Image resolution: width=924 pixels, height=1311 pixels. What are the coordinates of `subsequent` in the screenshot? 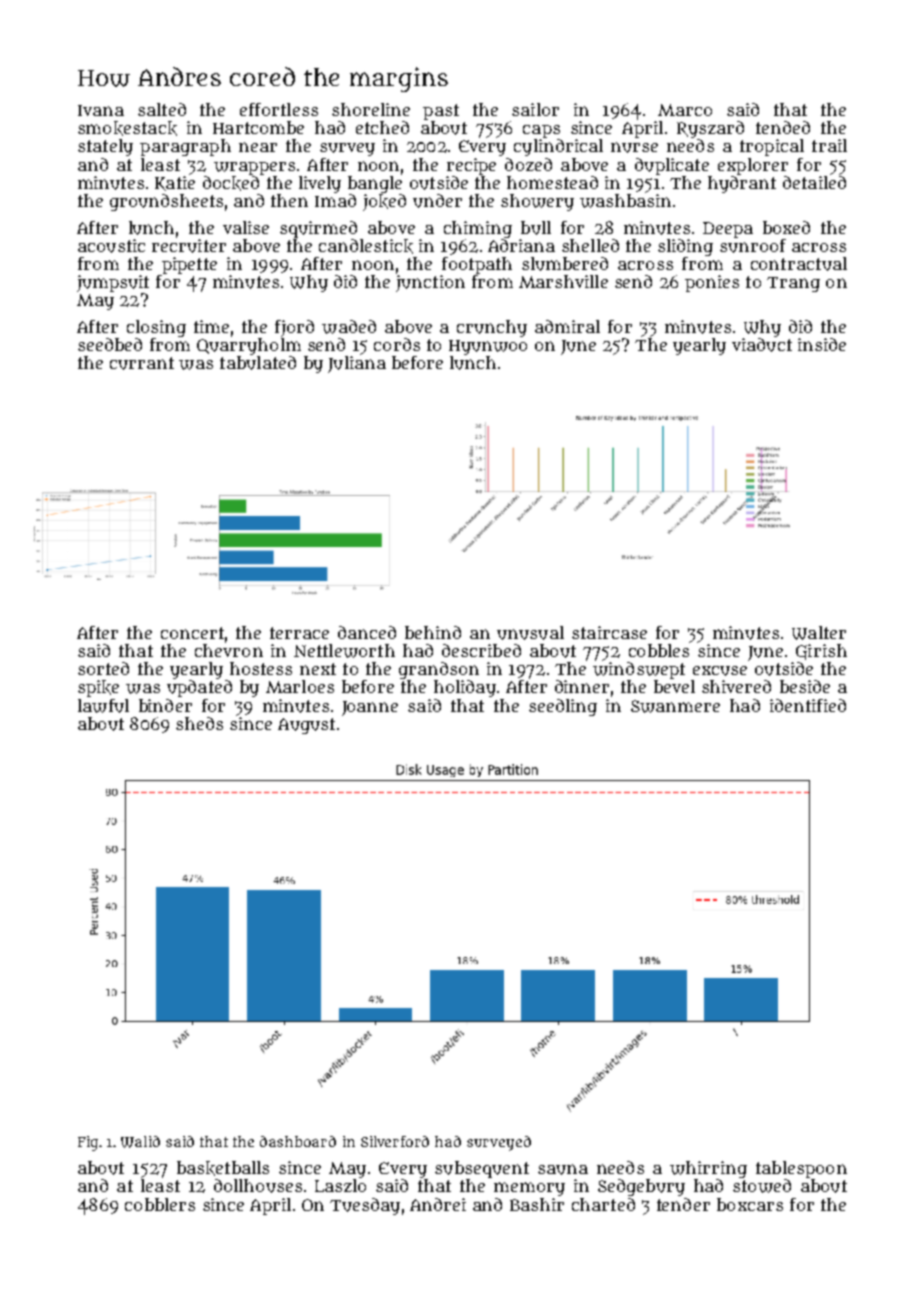 It's located at (482, 1169).
